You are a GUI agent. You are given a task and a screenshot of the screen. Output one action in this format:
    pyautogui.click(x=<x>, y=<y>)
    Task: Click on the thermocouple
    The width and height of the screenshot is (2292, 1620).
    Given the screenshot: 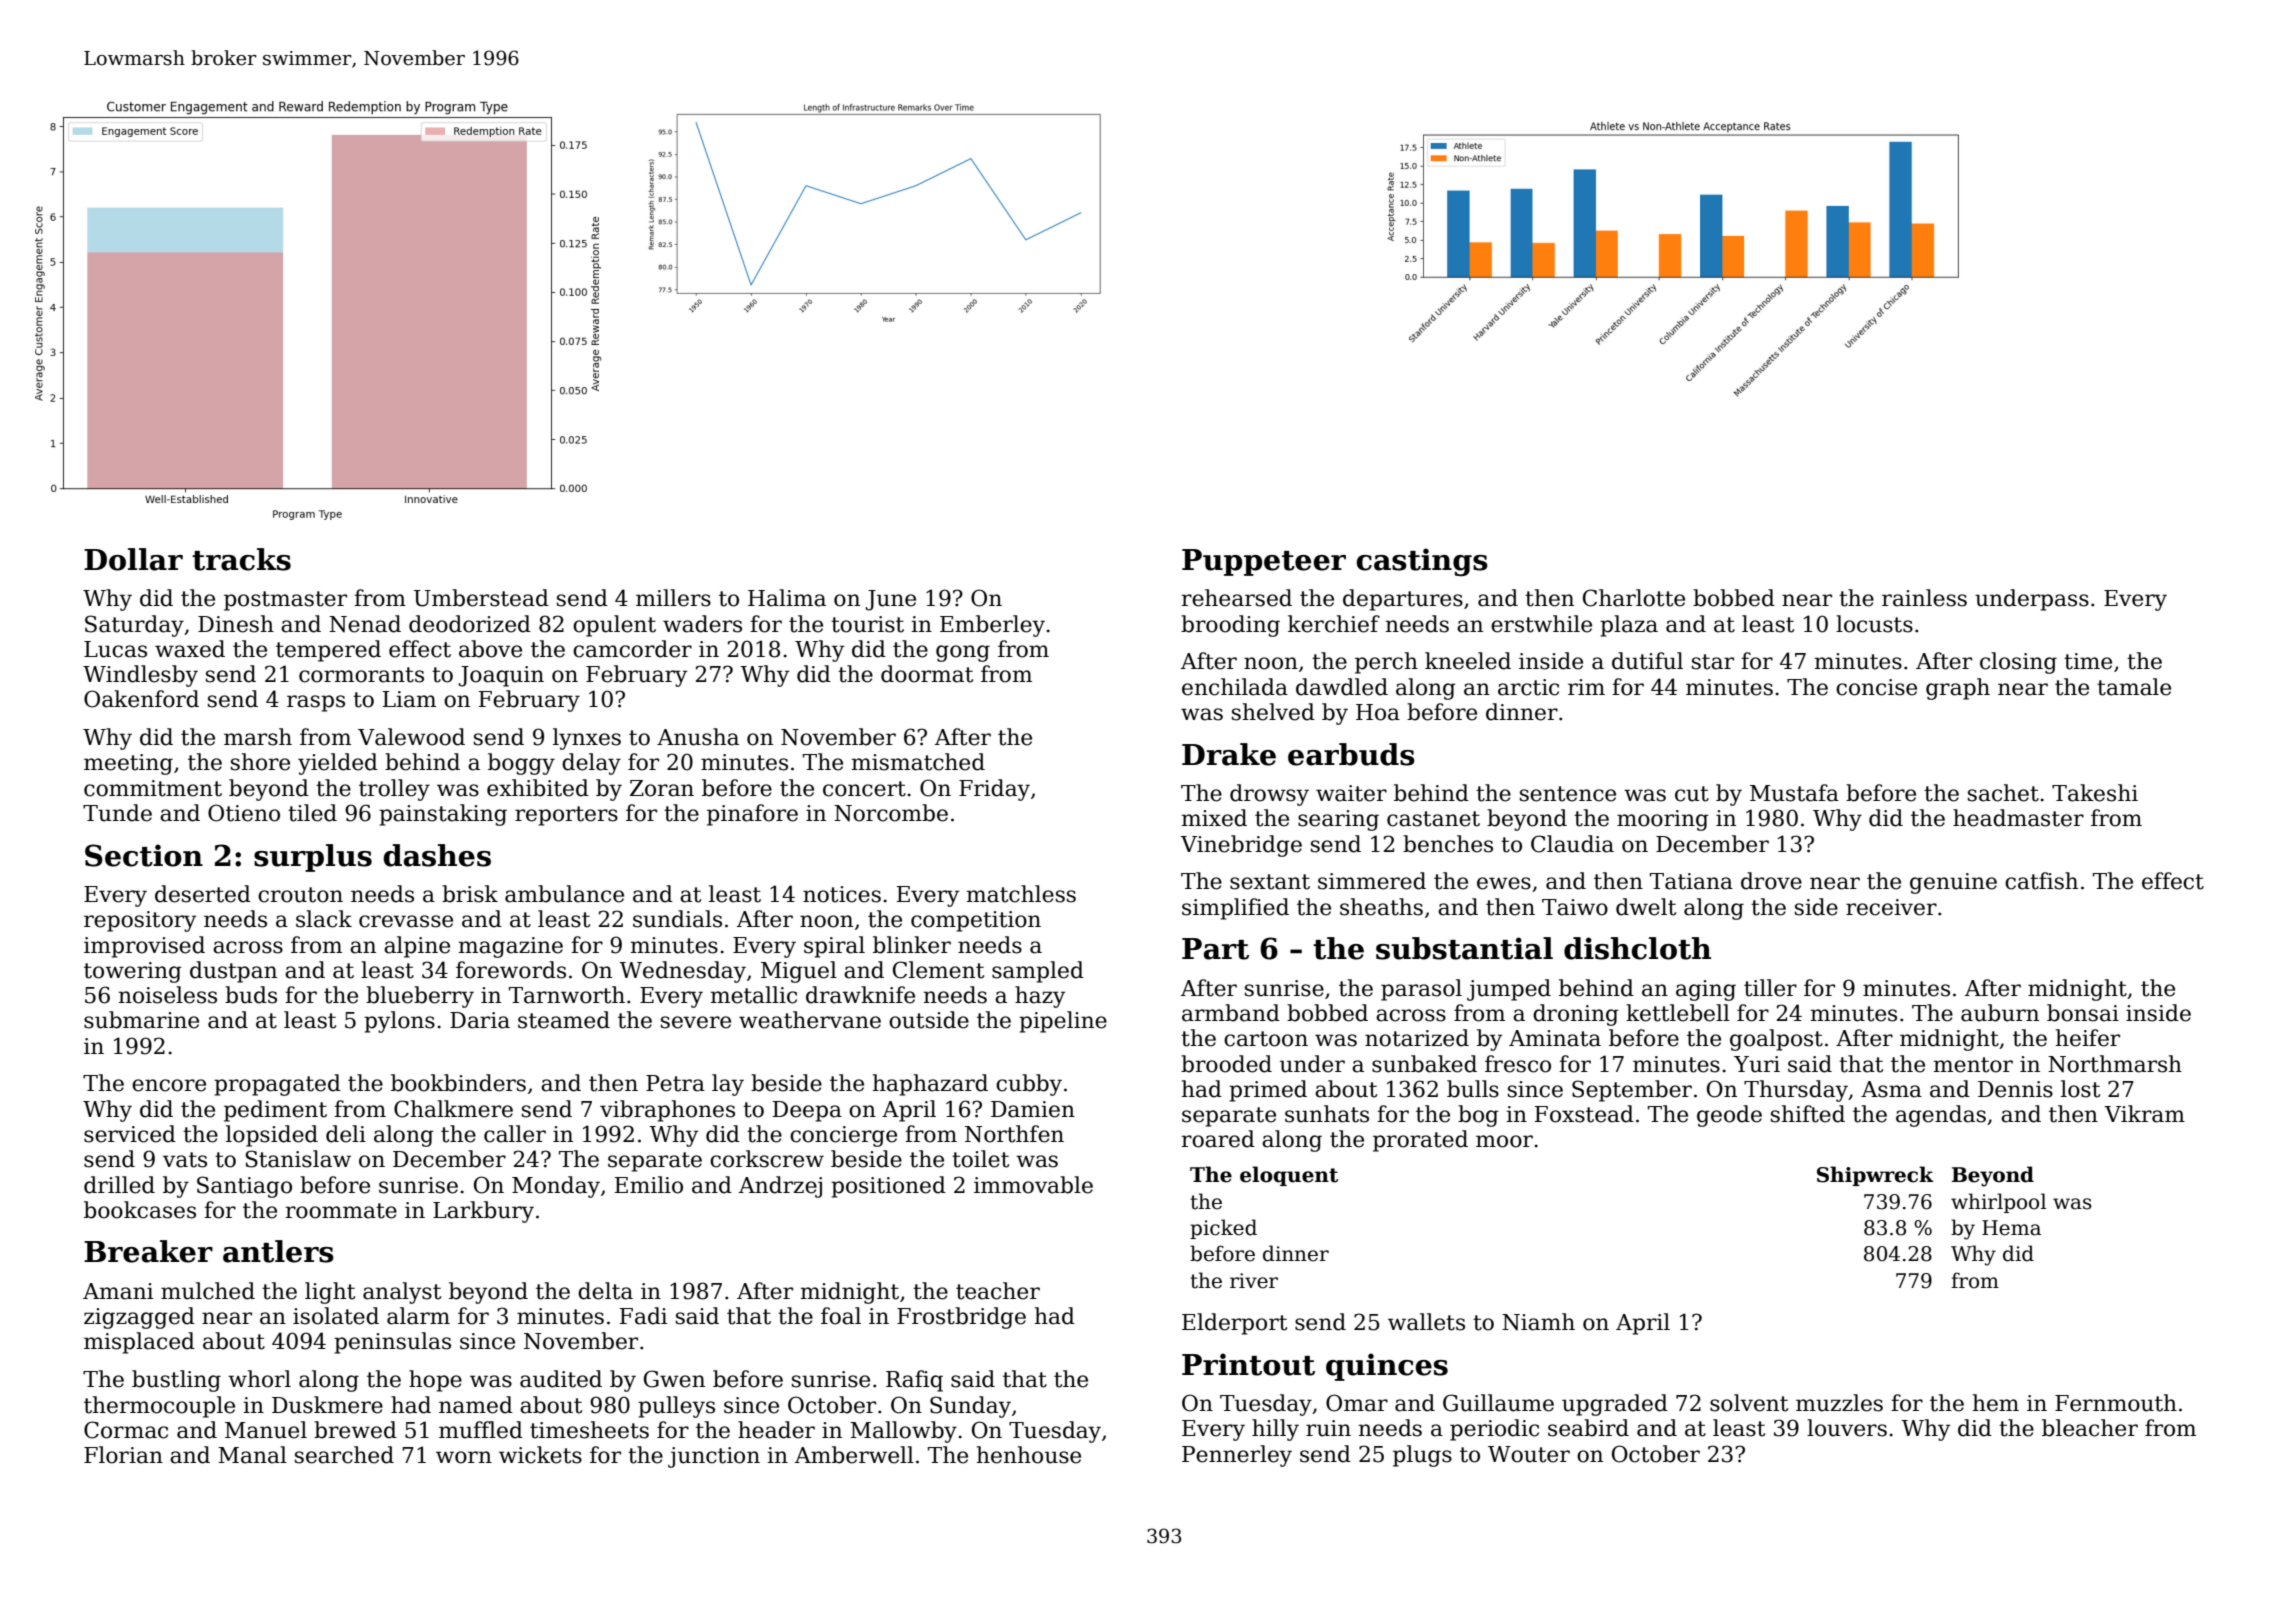 What is the action you would take?
    pyautogui.click(x=159, y=1407)
